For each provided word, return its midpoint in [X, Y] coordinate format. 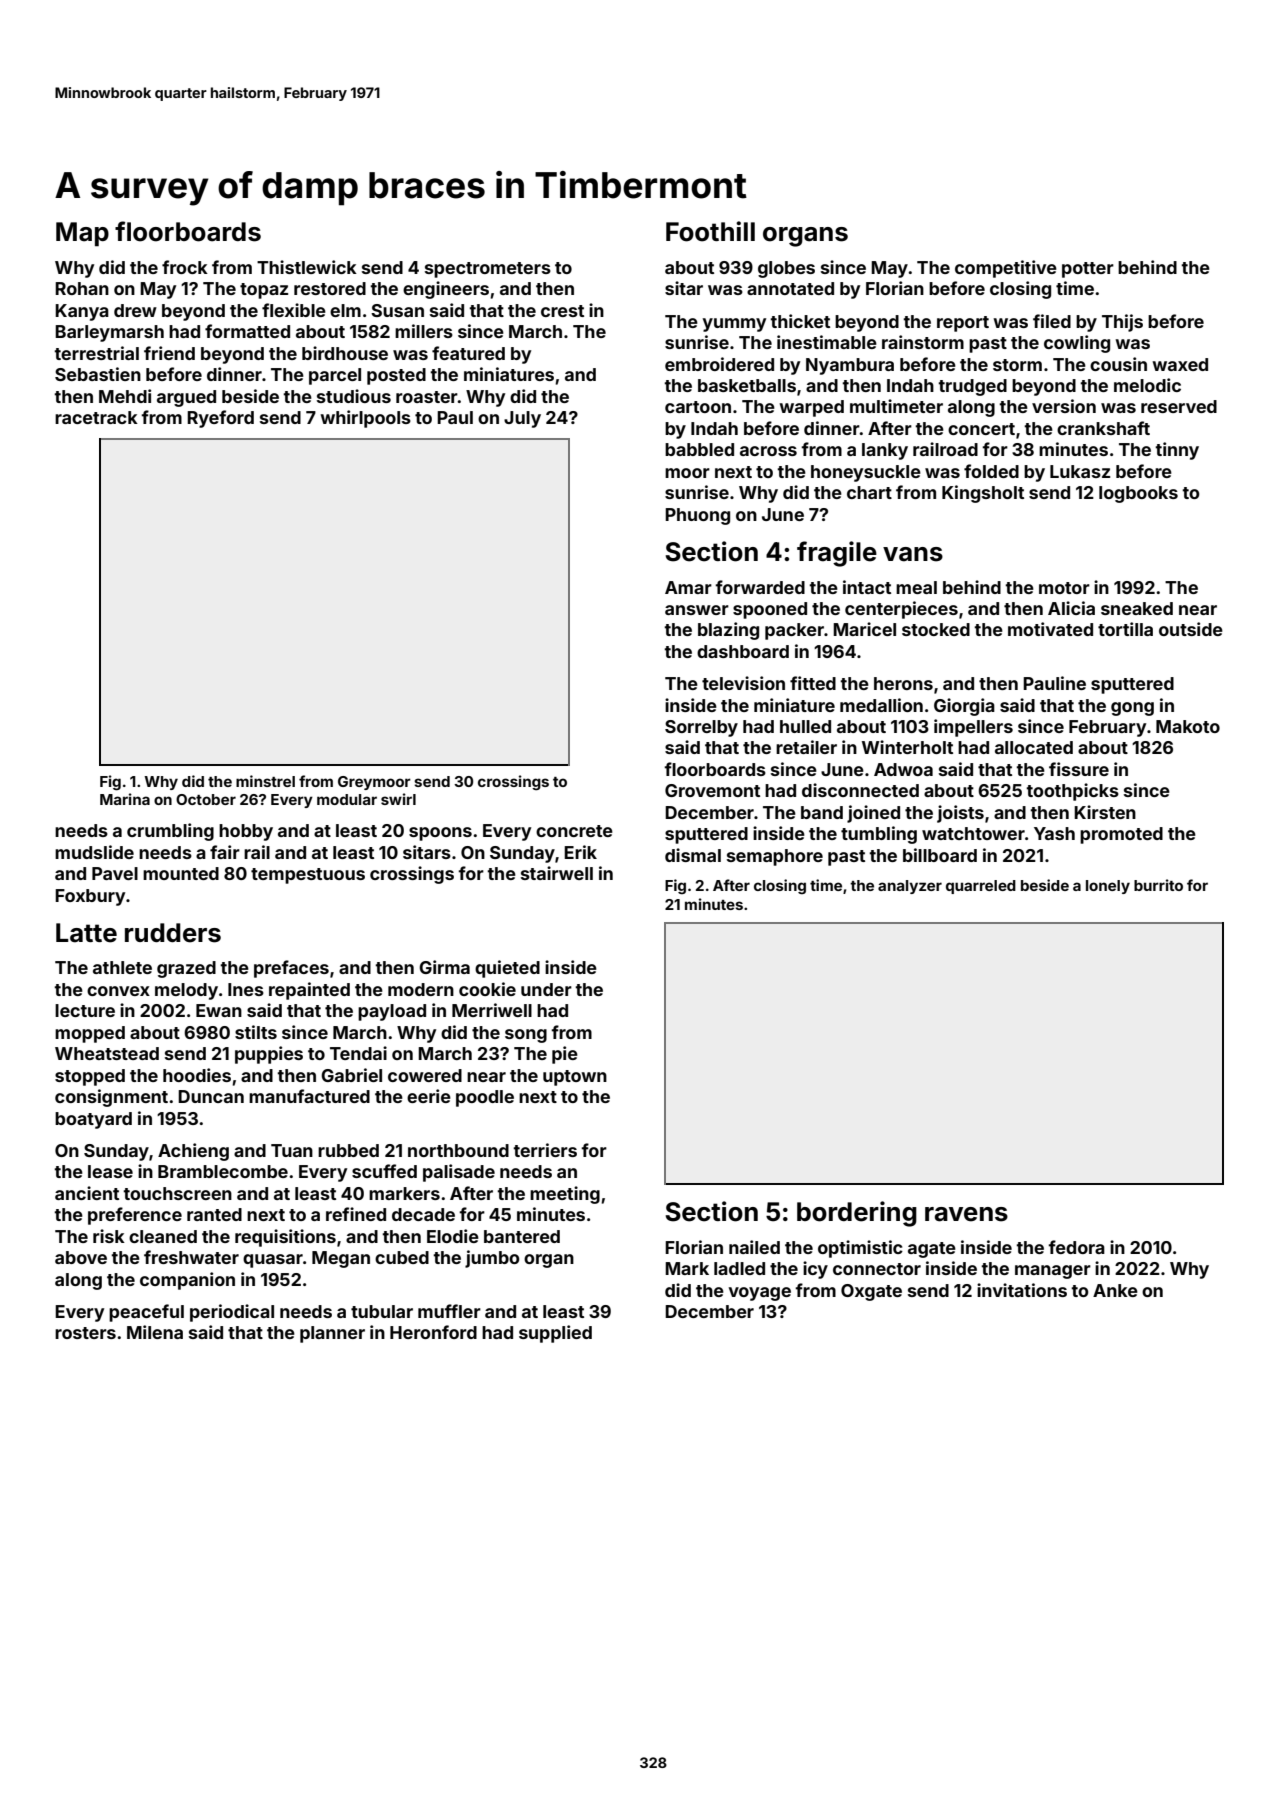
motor [1064, 588]
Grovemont [712, 790]
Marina [125, 799]
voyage [760, 1294]
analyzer [910, 887]
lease [110, 1171]
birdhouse [345, 353]
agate [932, 1250]
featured [468, 353]
